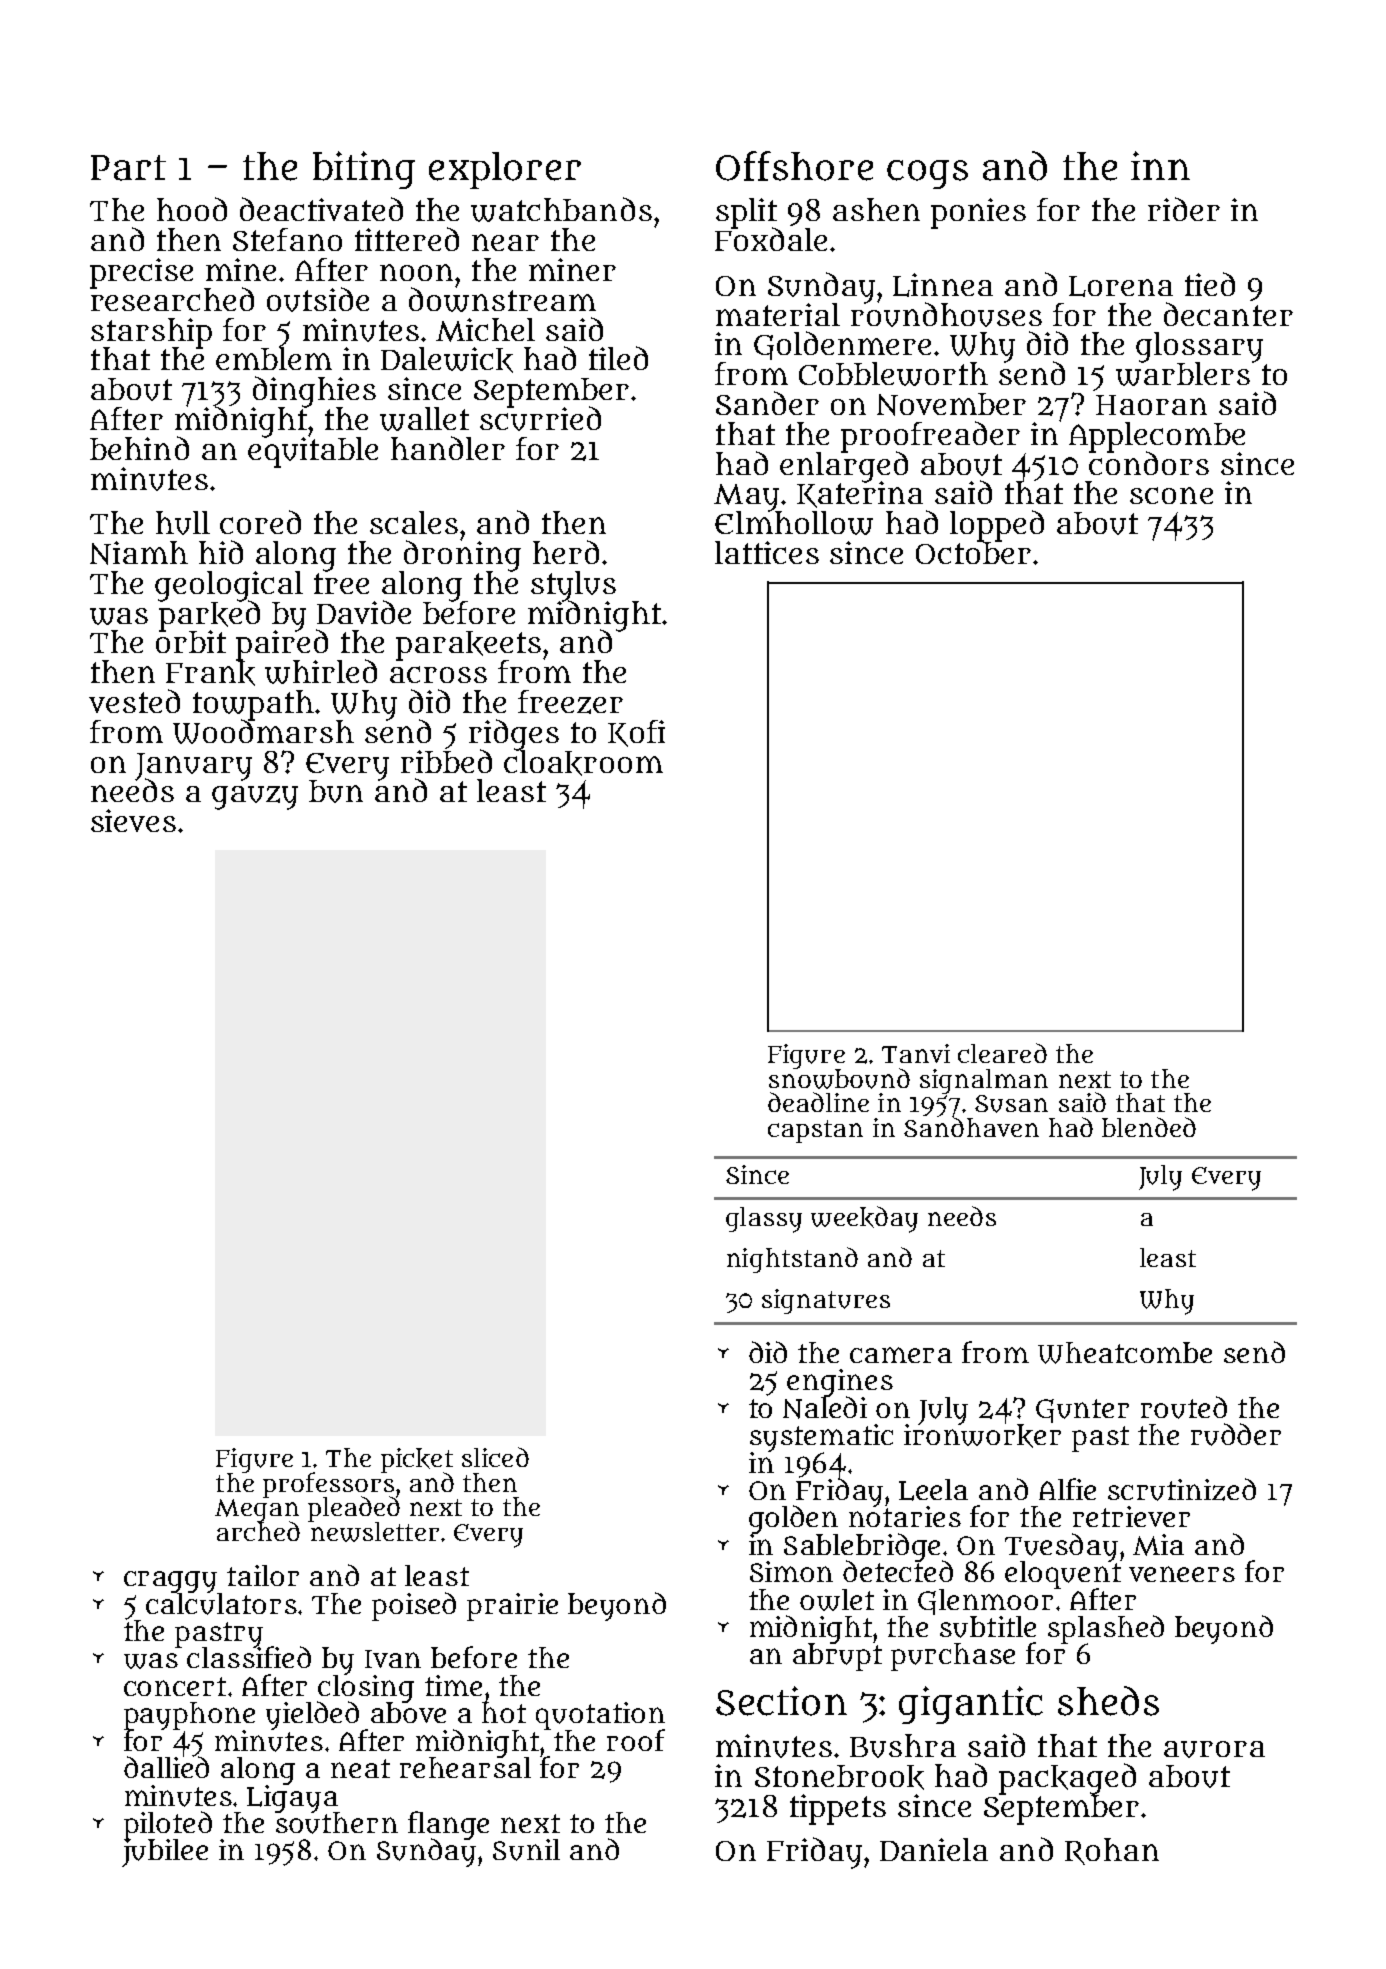 The width and height of the document is (1386, 1969). Describe the element at coordinates (934, 1849) in the document. I see `Daniela` at that location.
